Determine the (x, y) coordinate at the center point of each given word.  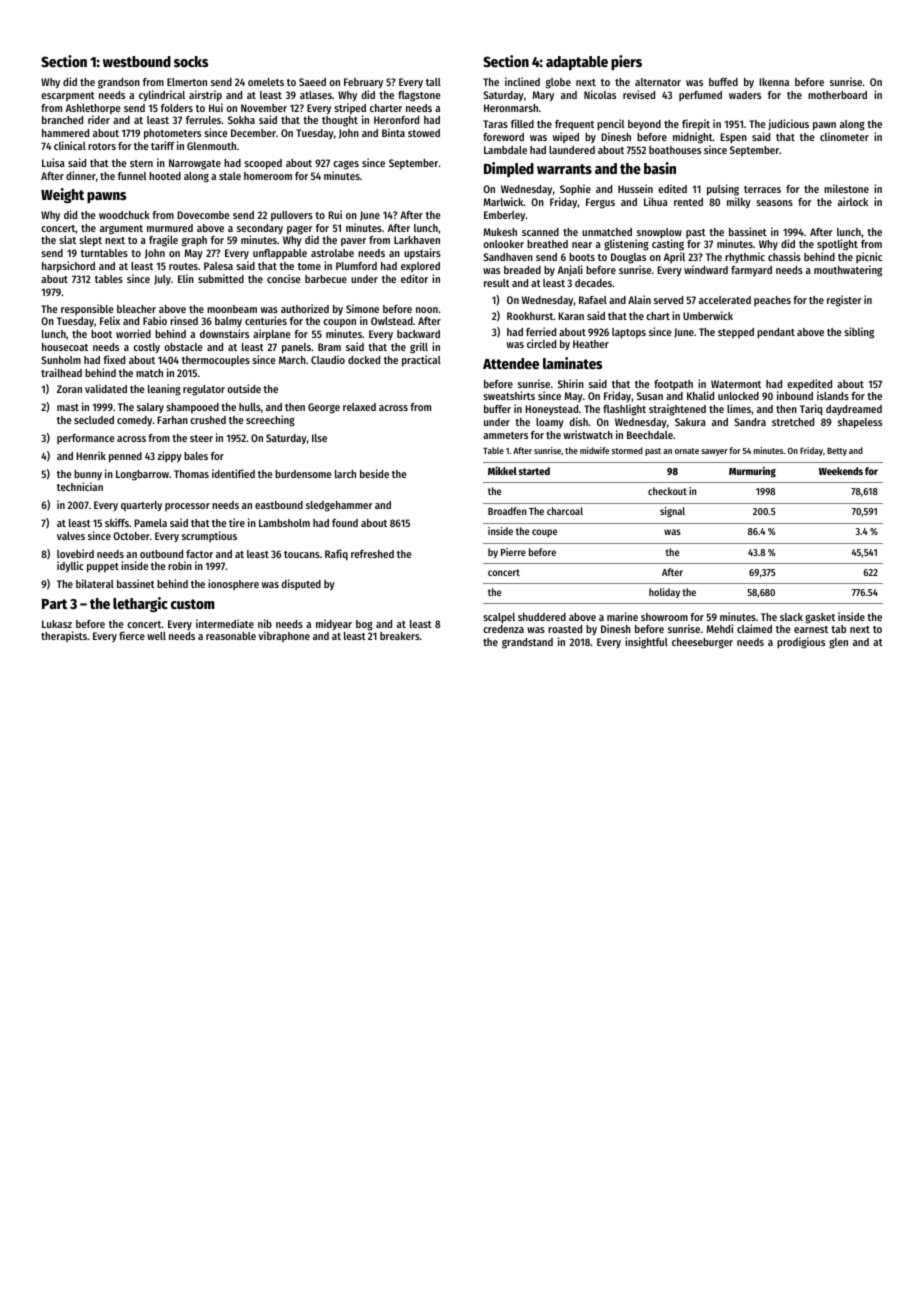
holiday (664, 593)
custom (193, 604)
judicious (788, 124)
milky (739, 202)
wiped (566, 138)
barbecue (326, 279)
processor (187, 507)
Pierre (513, 552)
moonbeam (232, 309)
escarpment (68, 97)
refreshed (372, 554)
